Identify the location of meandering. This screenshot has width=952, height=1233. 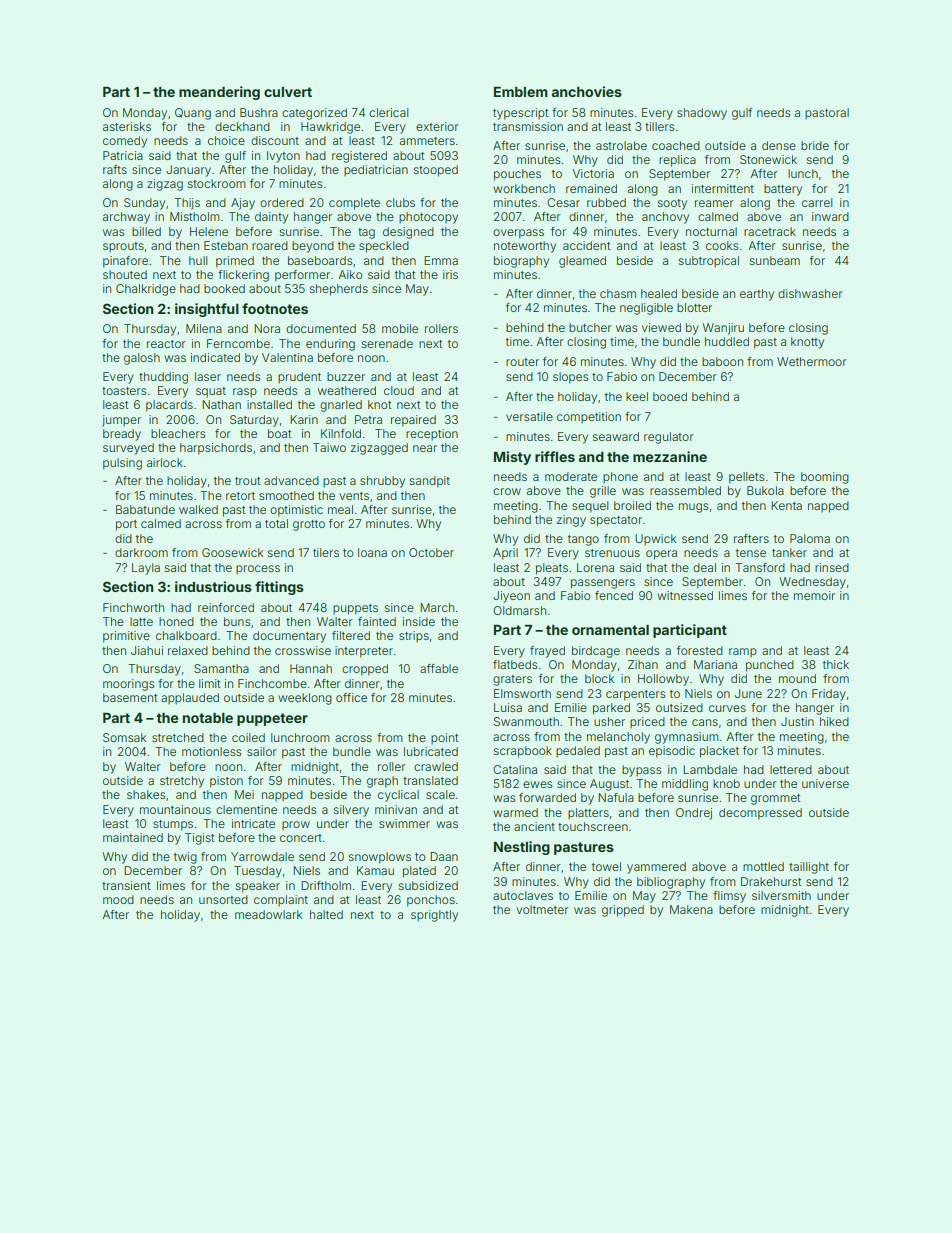
(219, 93).
